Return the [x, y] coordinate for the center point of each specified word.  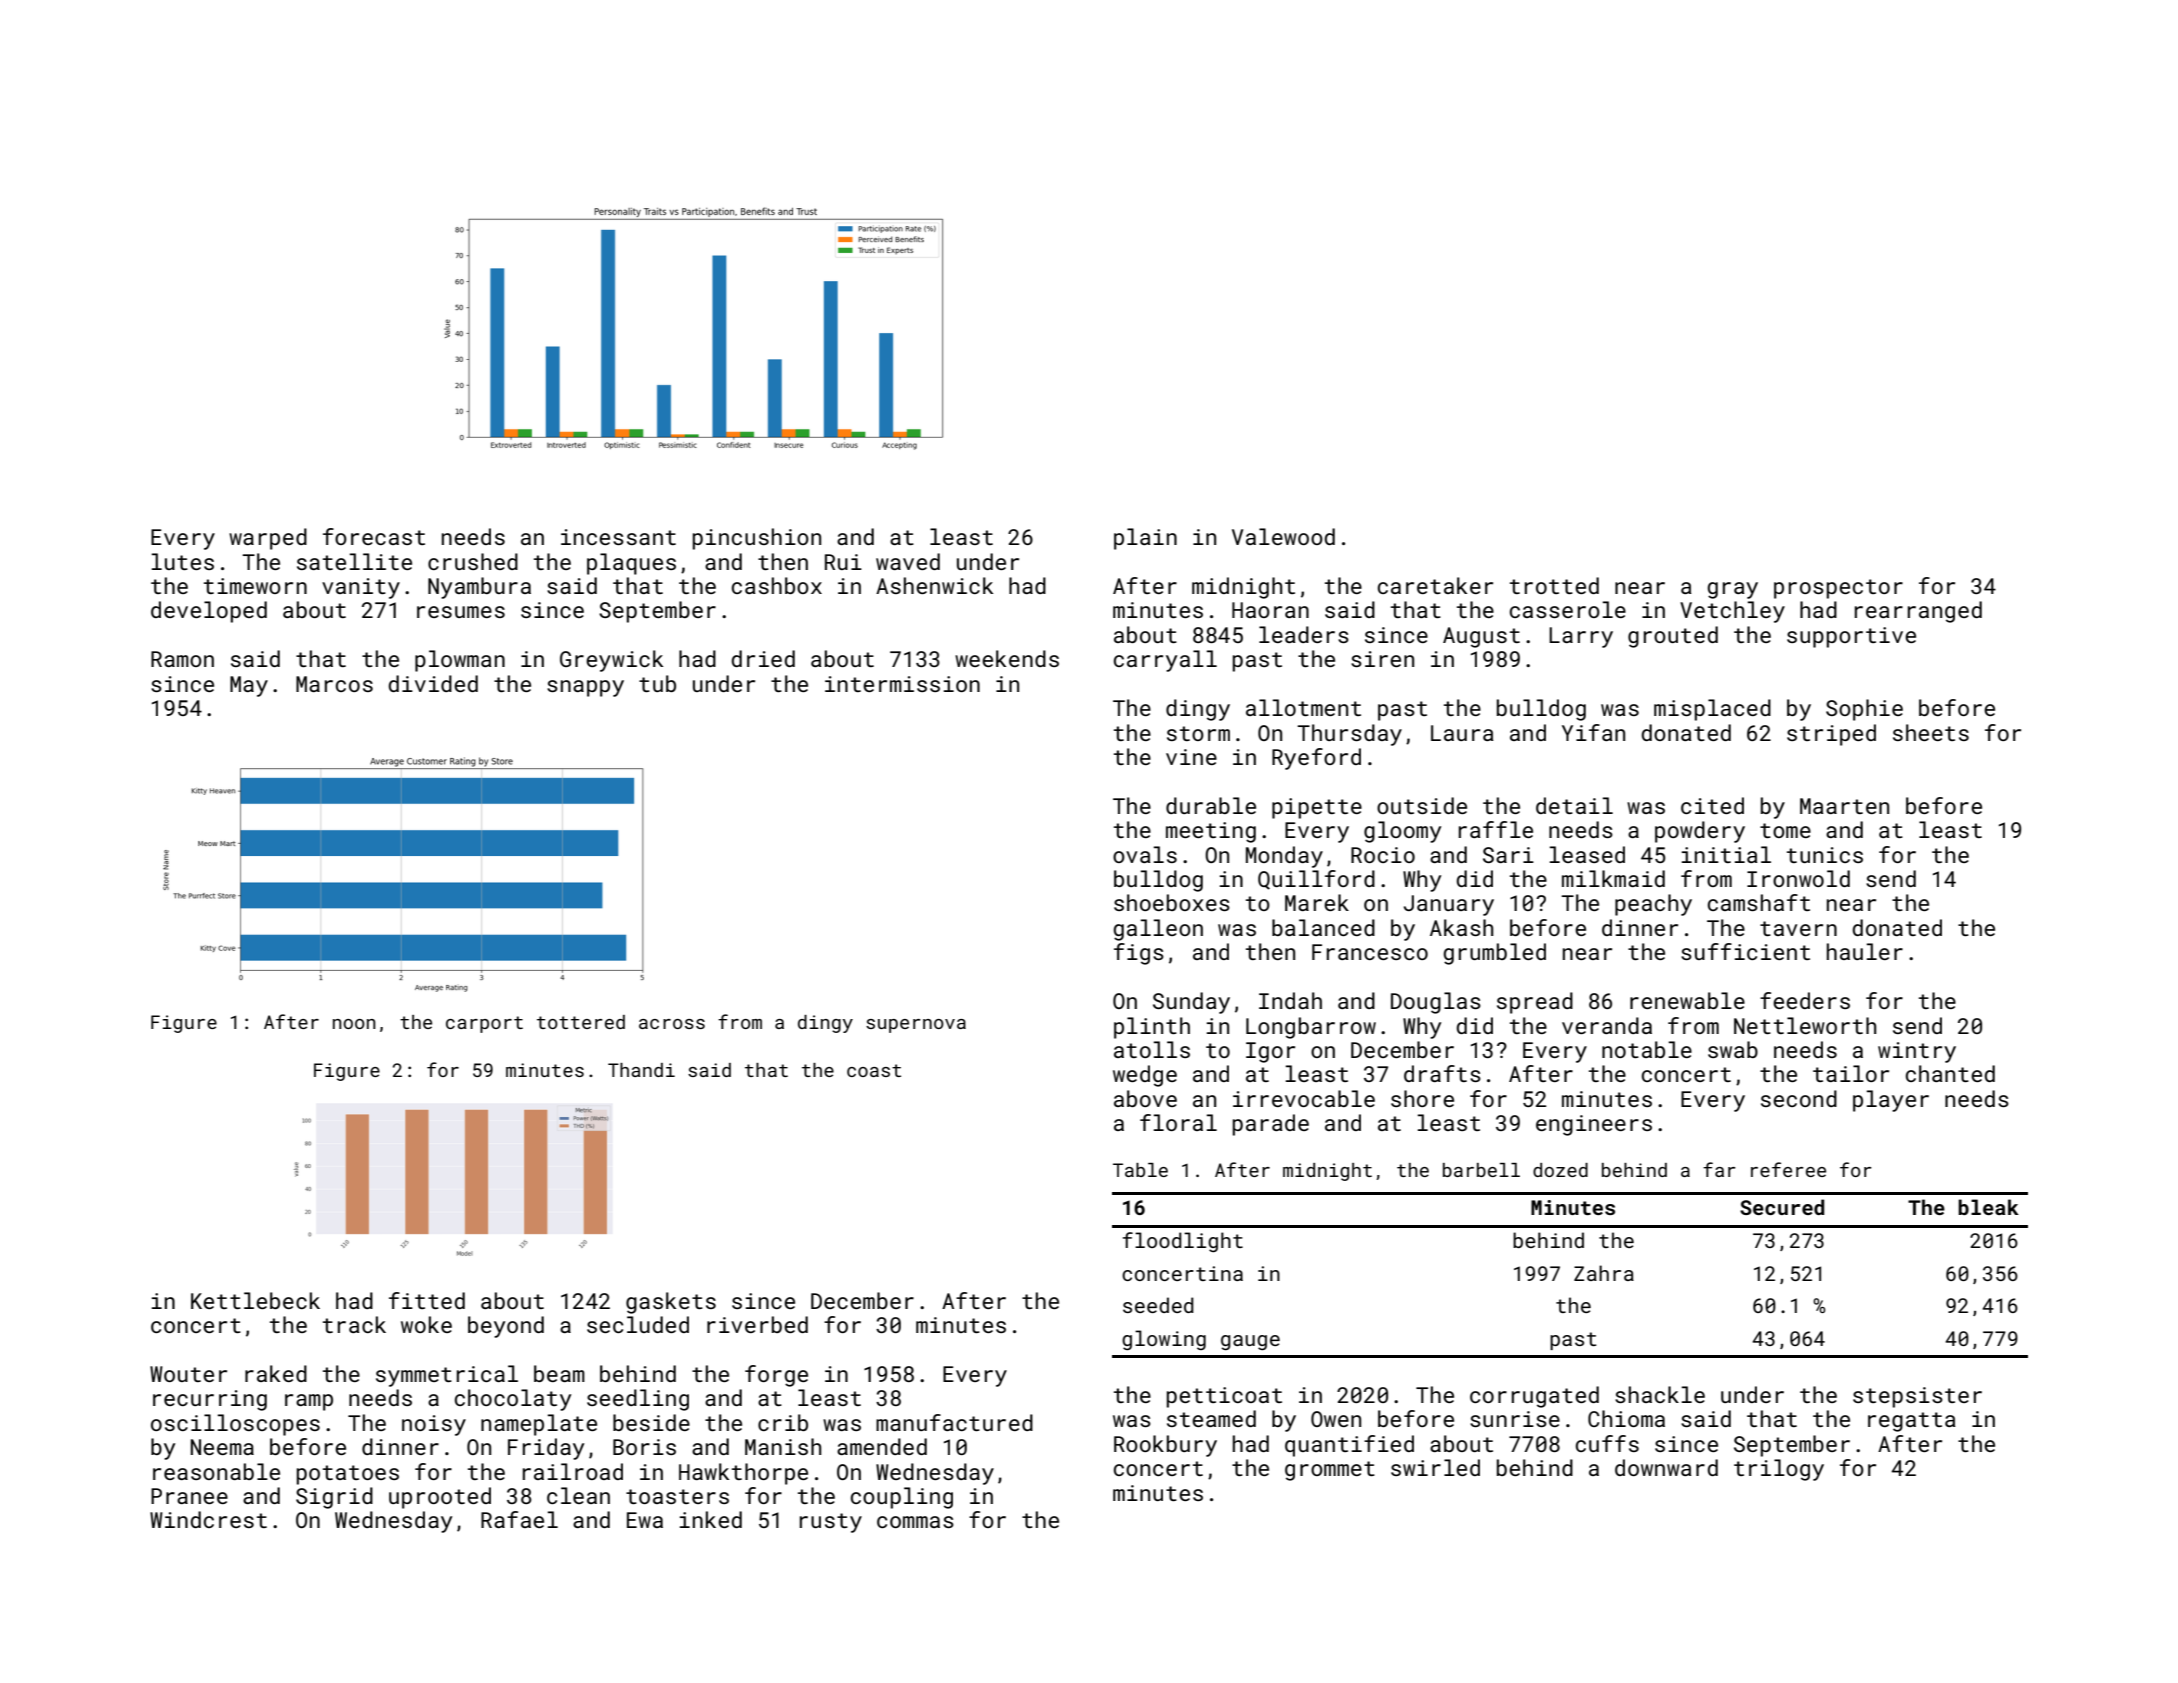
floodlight [1183, 1242]
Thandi [641, 1070]
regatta [1912, 1422]
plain [1145, 539]
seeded [1158, 1305]
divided [433, 683]
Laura [1462, 733]
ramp [309, 1402]
